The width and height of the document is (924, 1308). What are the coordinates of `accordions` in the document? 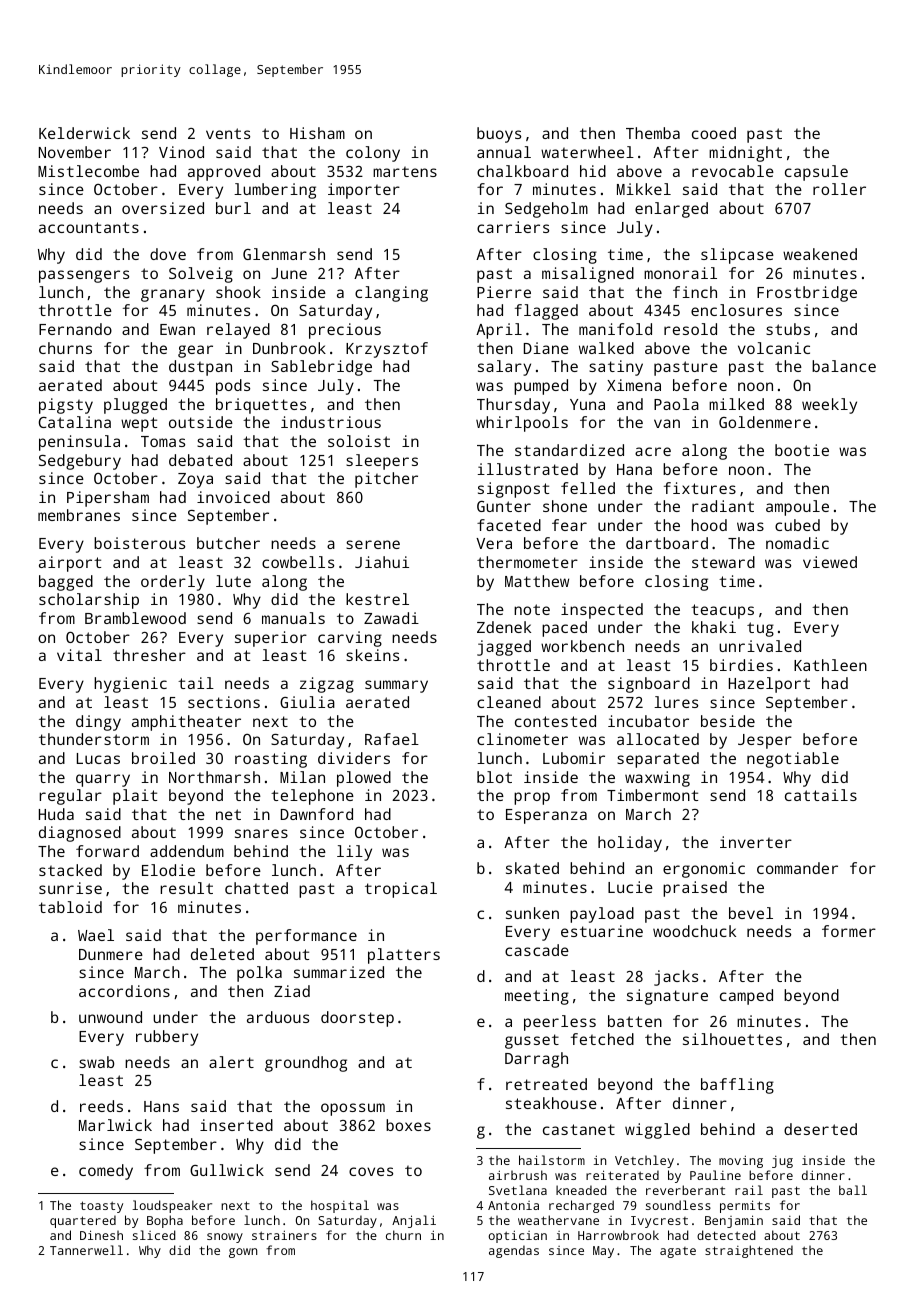 It's located at (124, 991).
